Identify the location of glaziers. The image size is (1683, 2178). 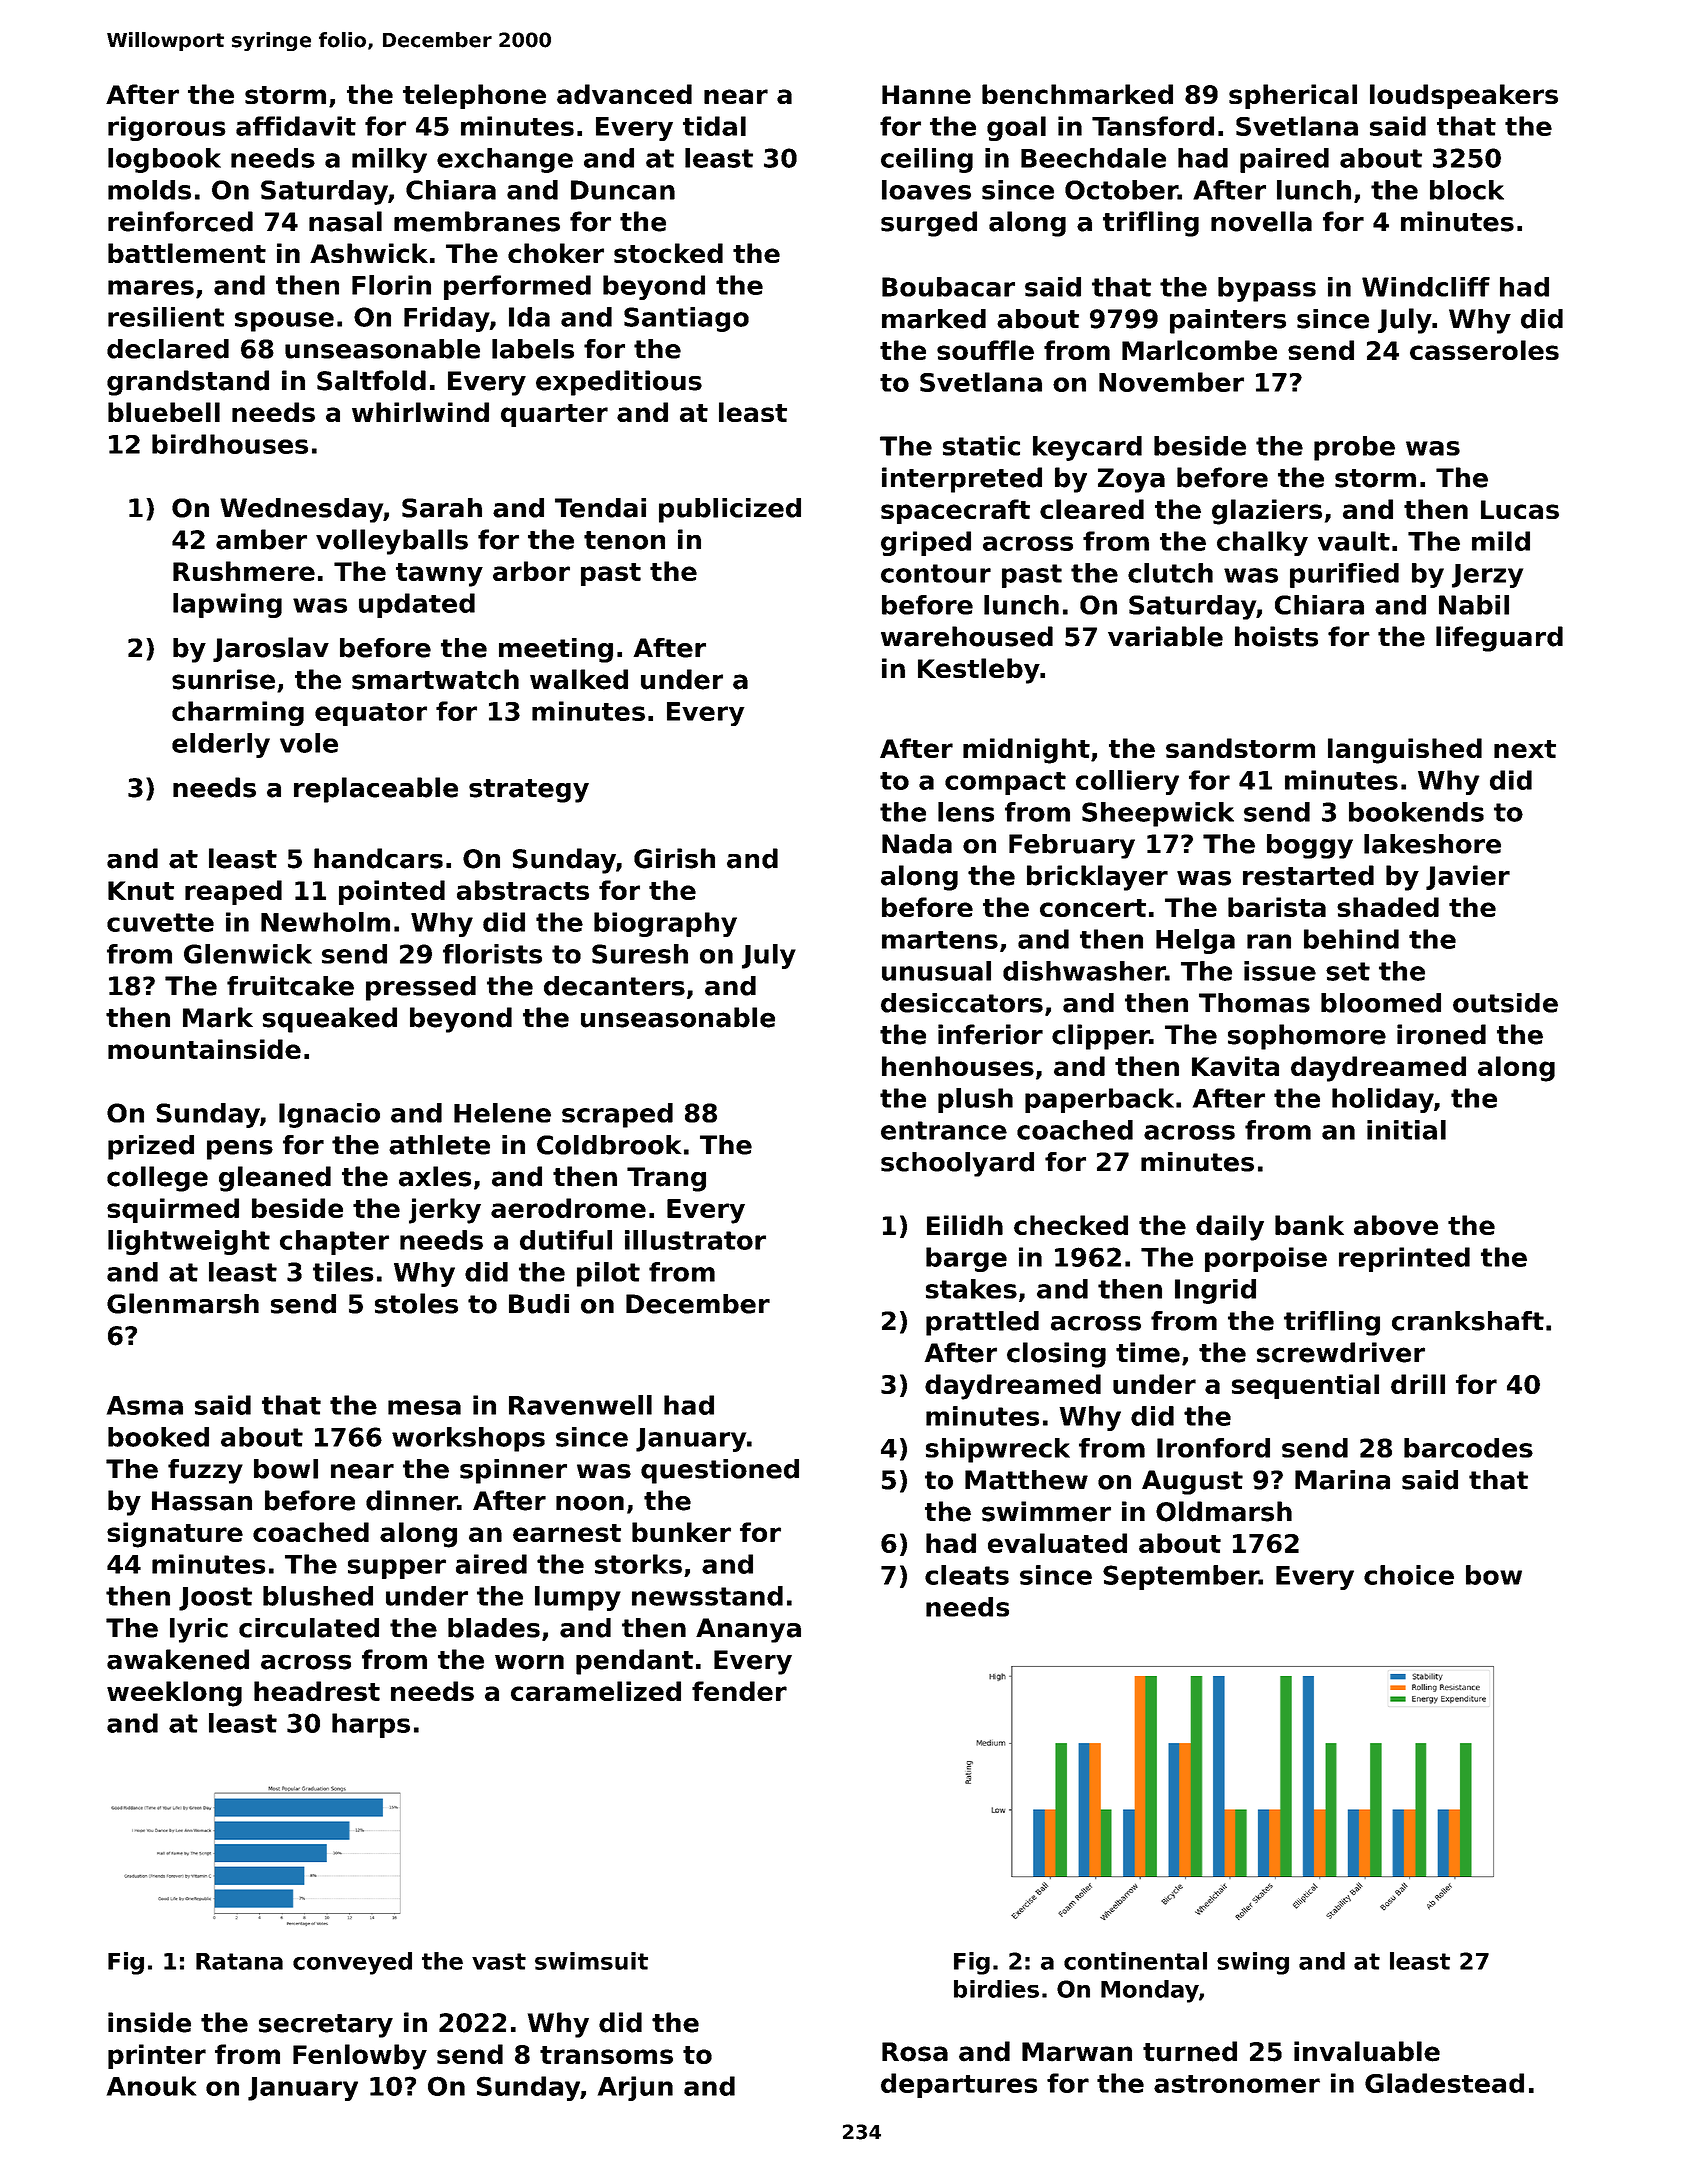
(1267, 512).
